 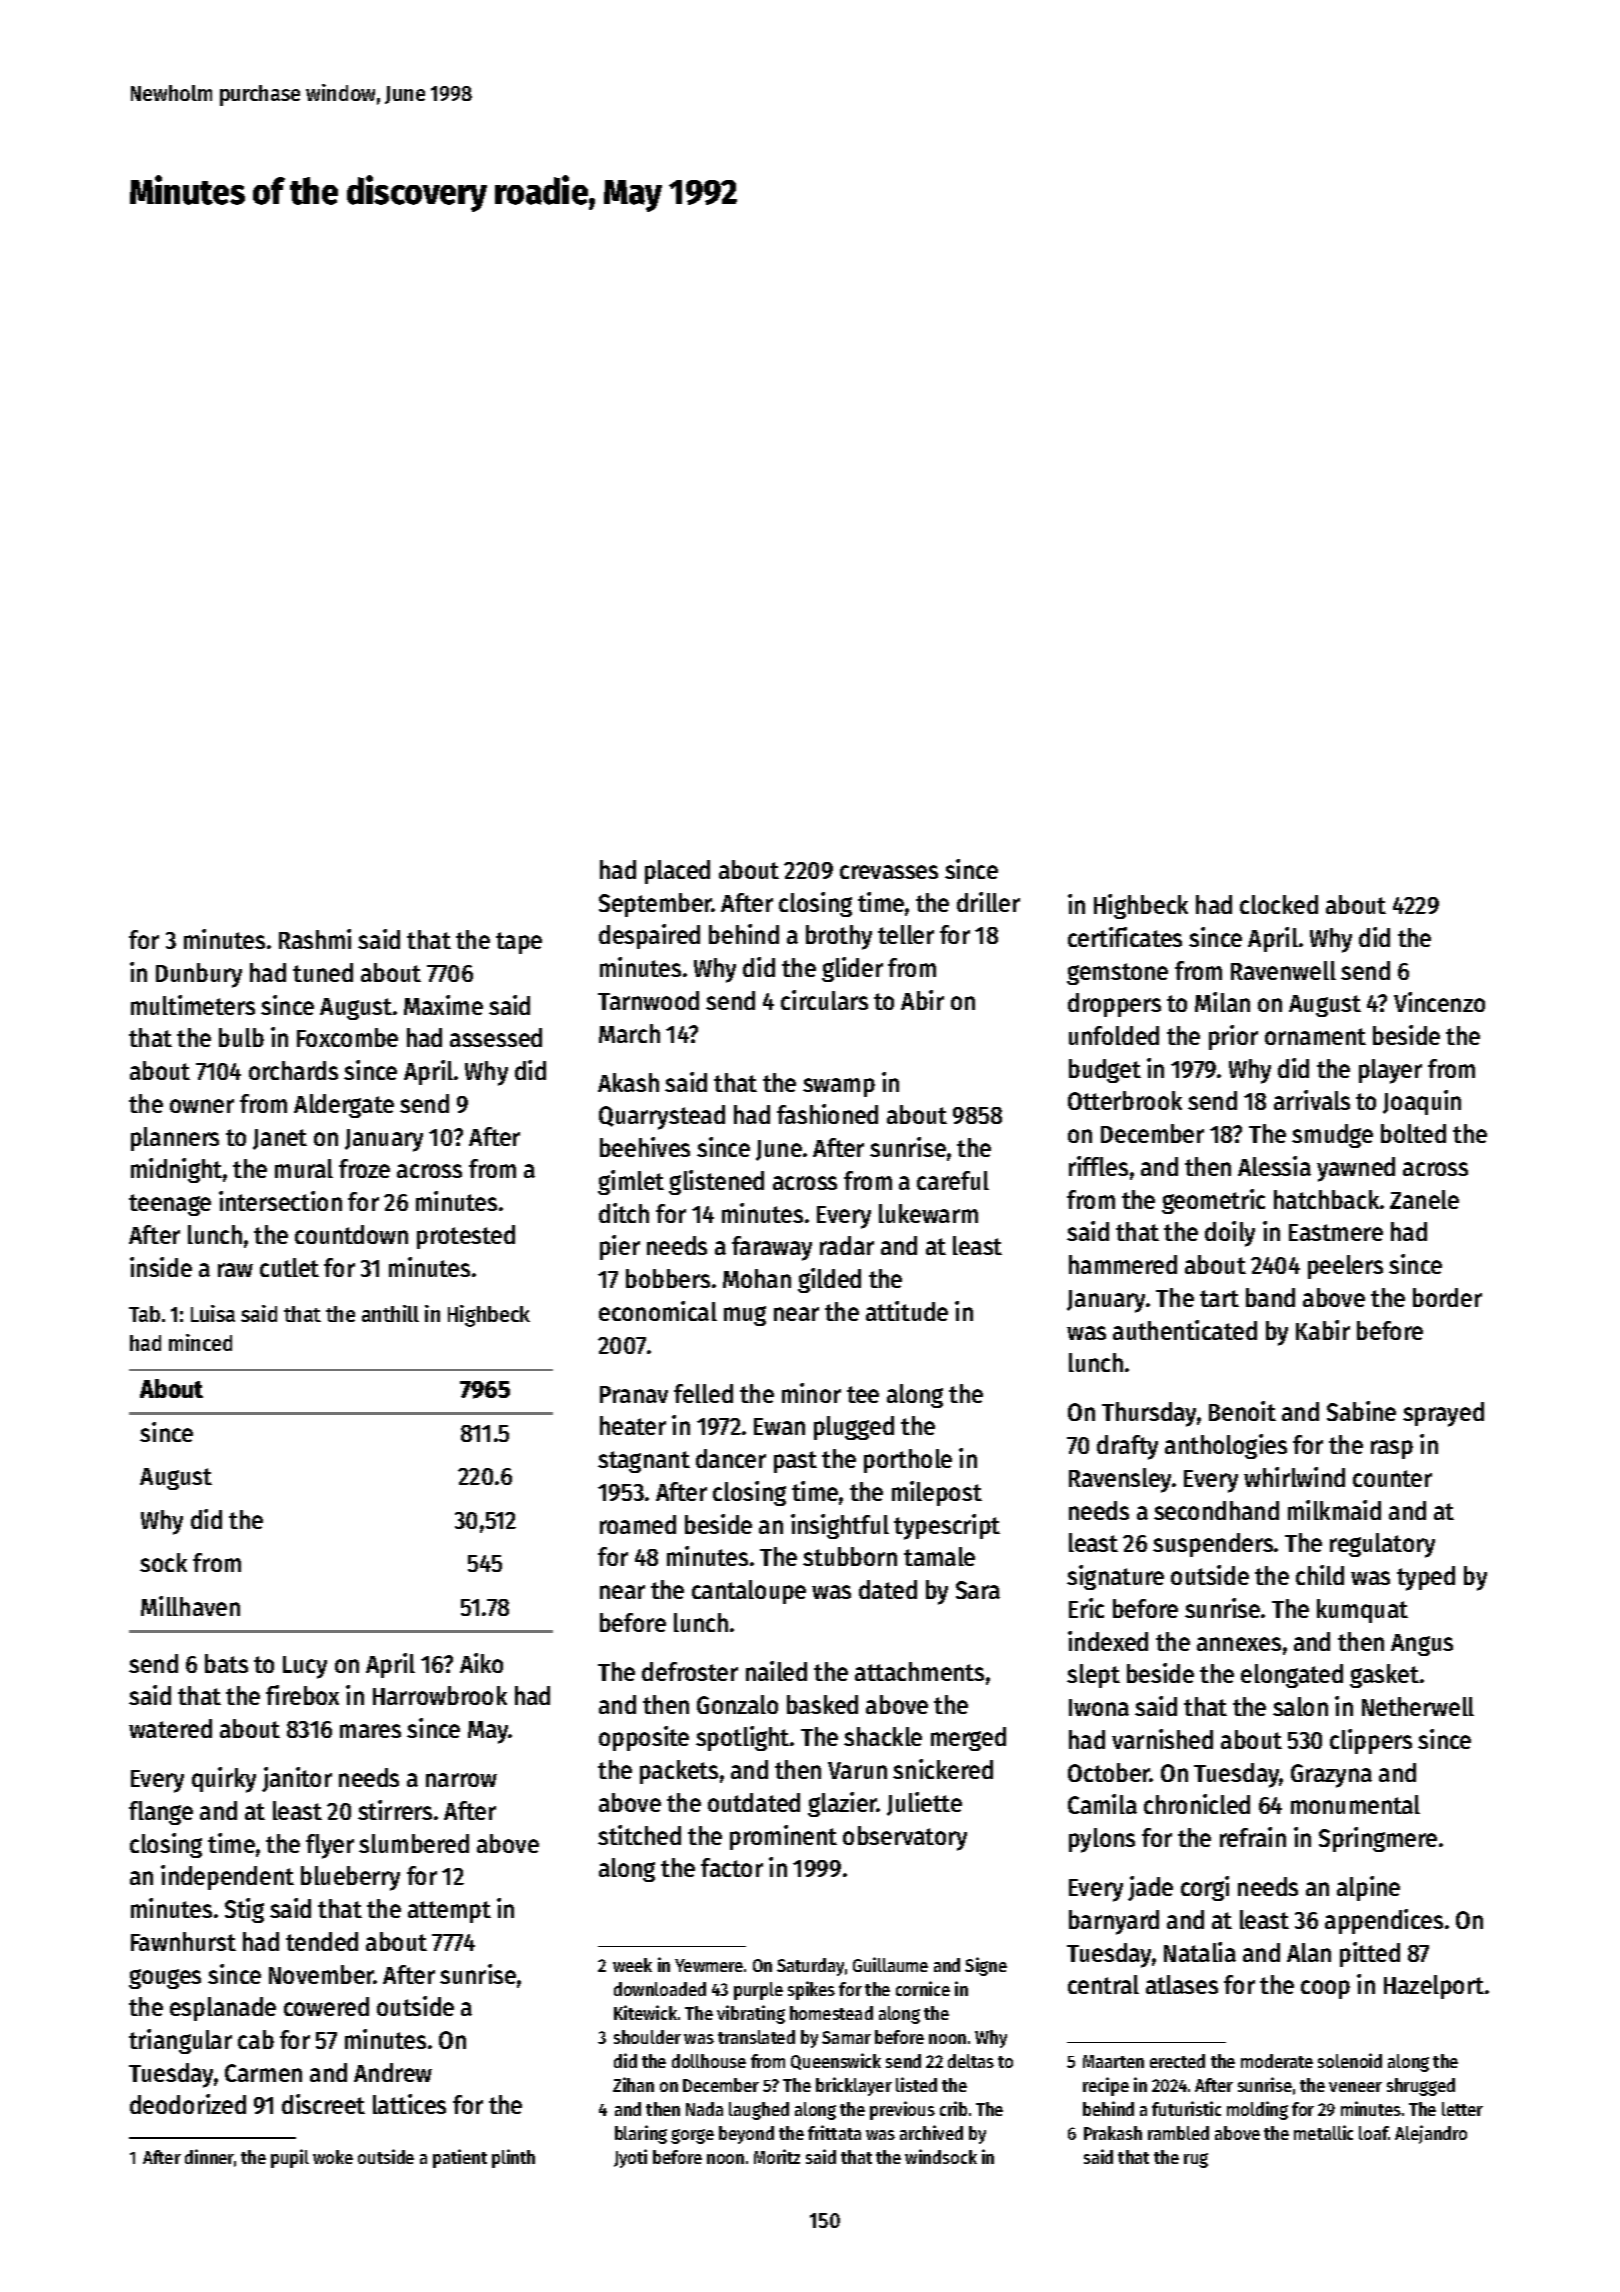 What do you see at coordinates (1447, 1297) in the image?
I see `border` at bounding box center [1447, 1297].
